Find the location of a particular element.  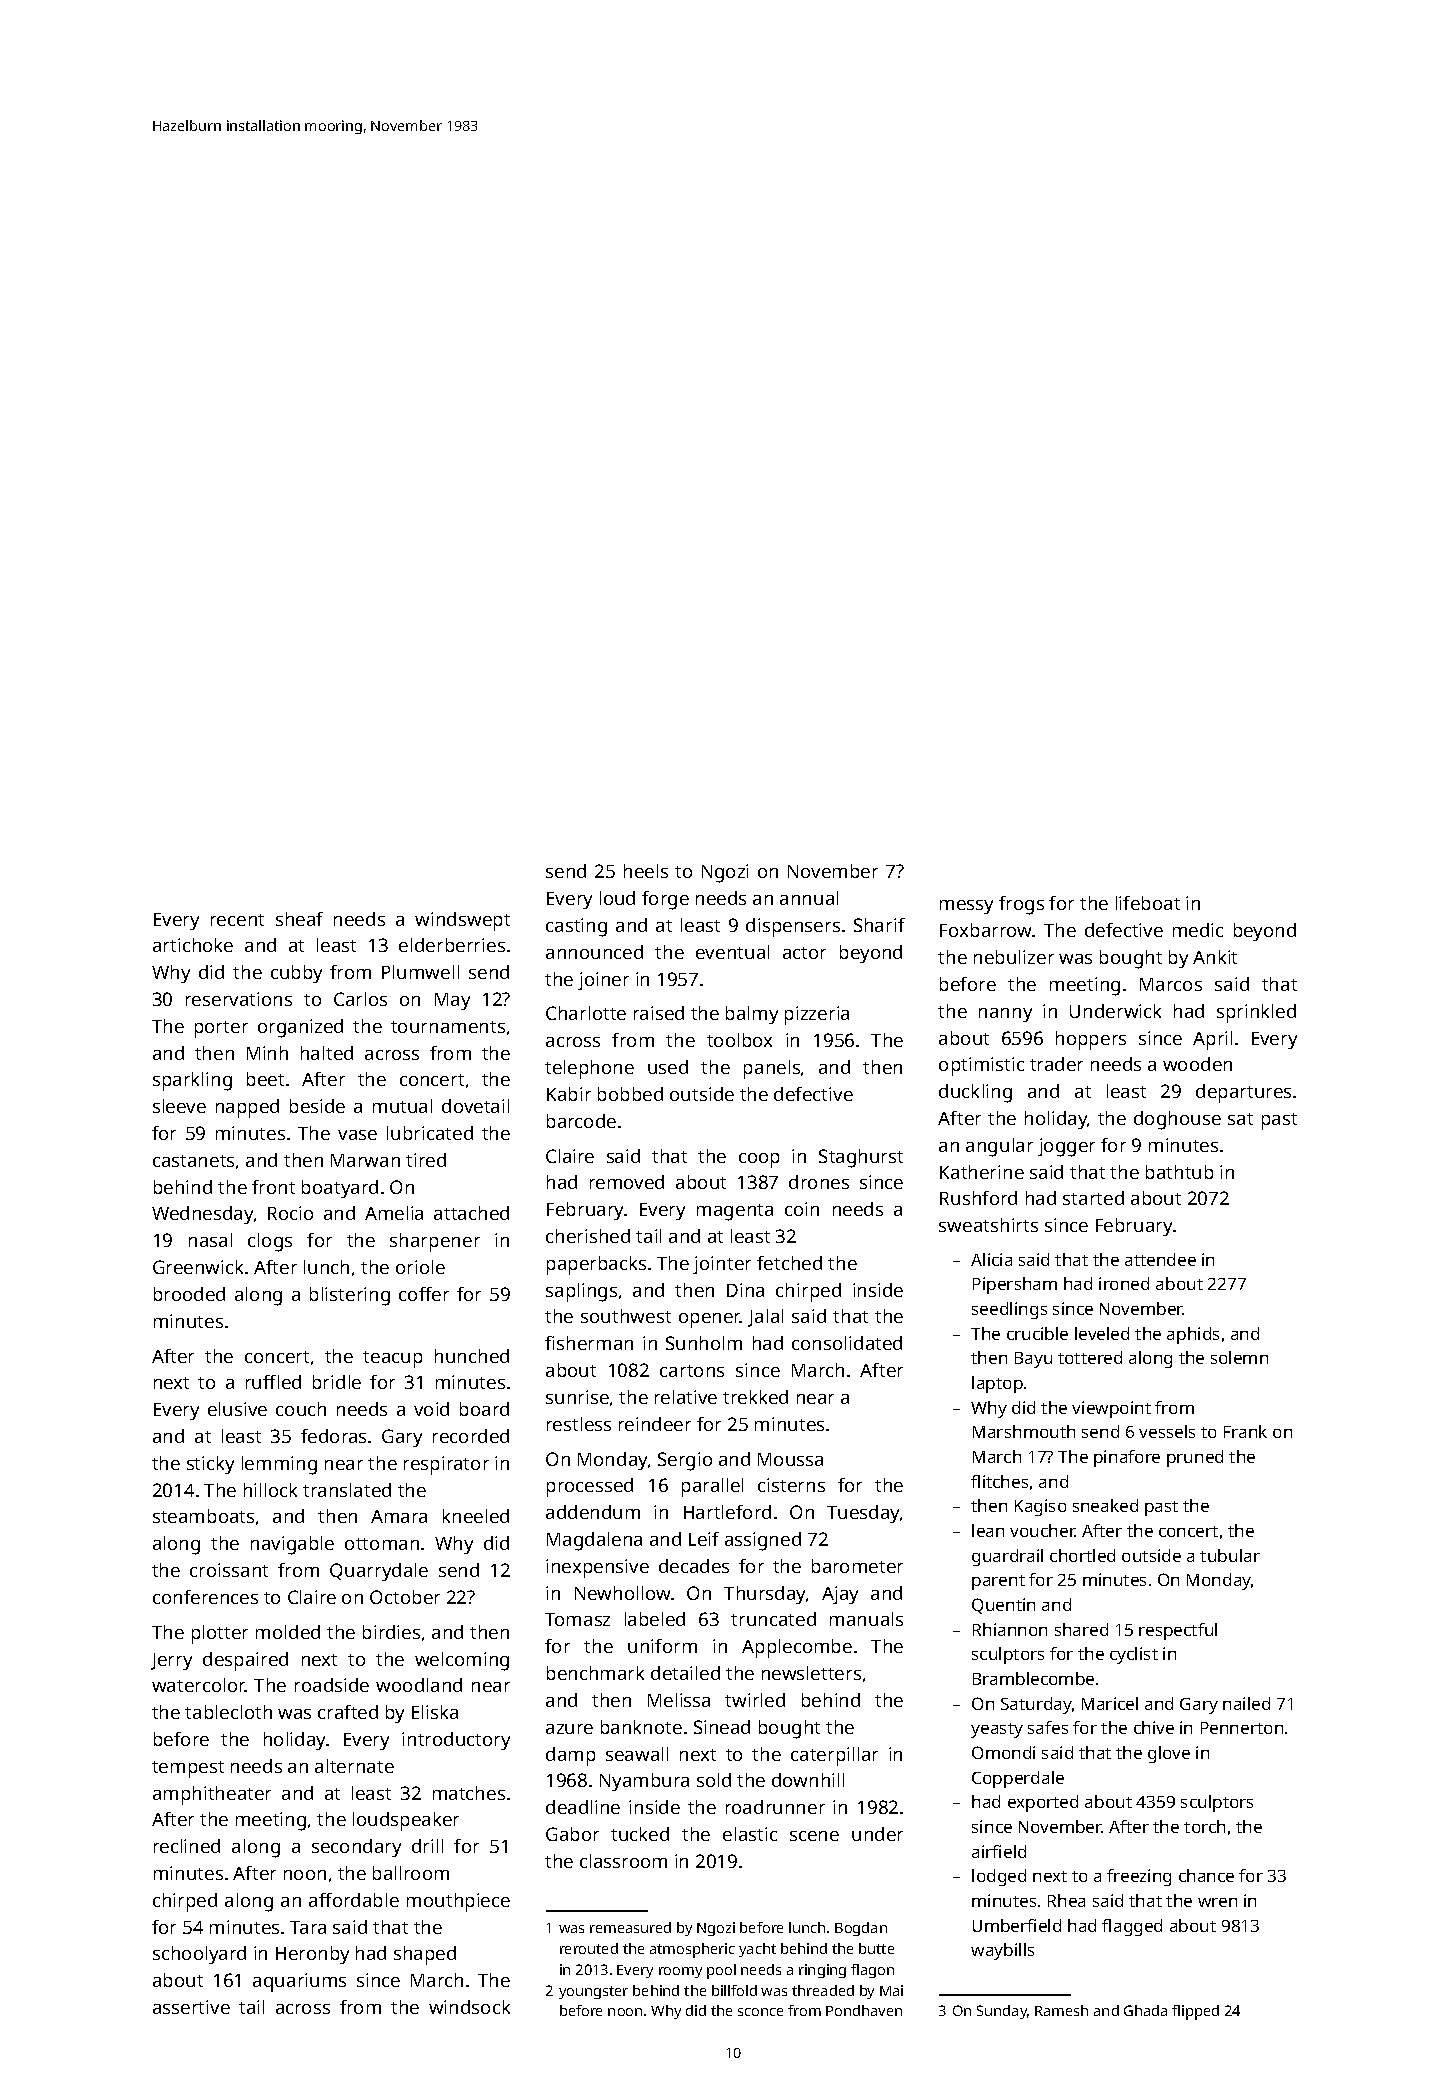

blistering is located at coordinates (350, 1296).
